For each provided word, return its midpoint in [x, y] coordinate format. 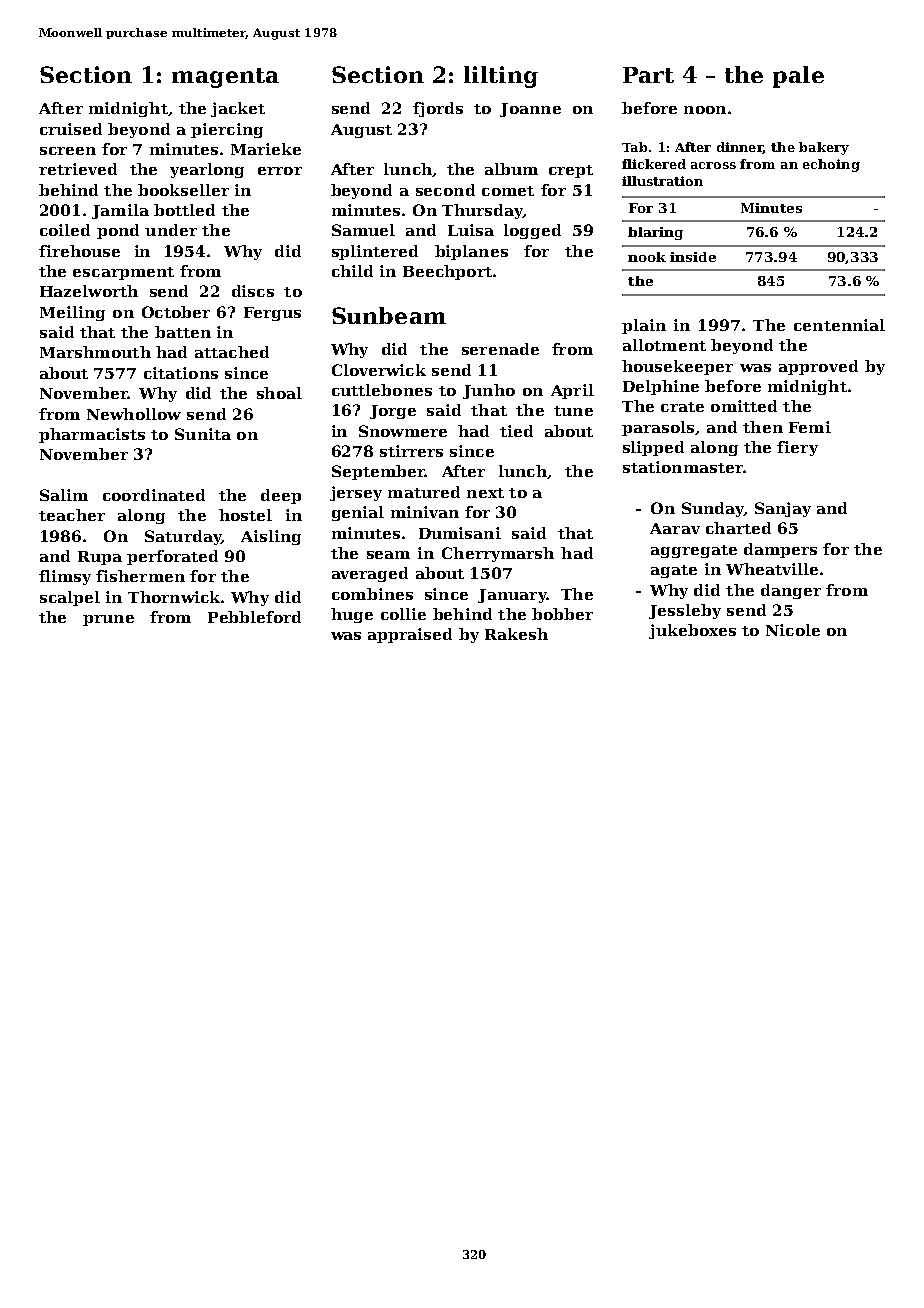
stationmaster [683, 467]
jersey [356, 493]
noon [705, 110]
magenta [225, 78]
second [445, 190]
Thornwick [174, 597]
